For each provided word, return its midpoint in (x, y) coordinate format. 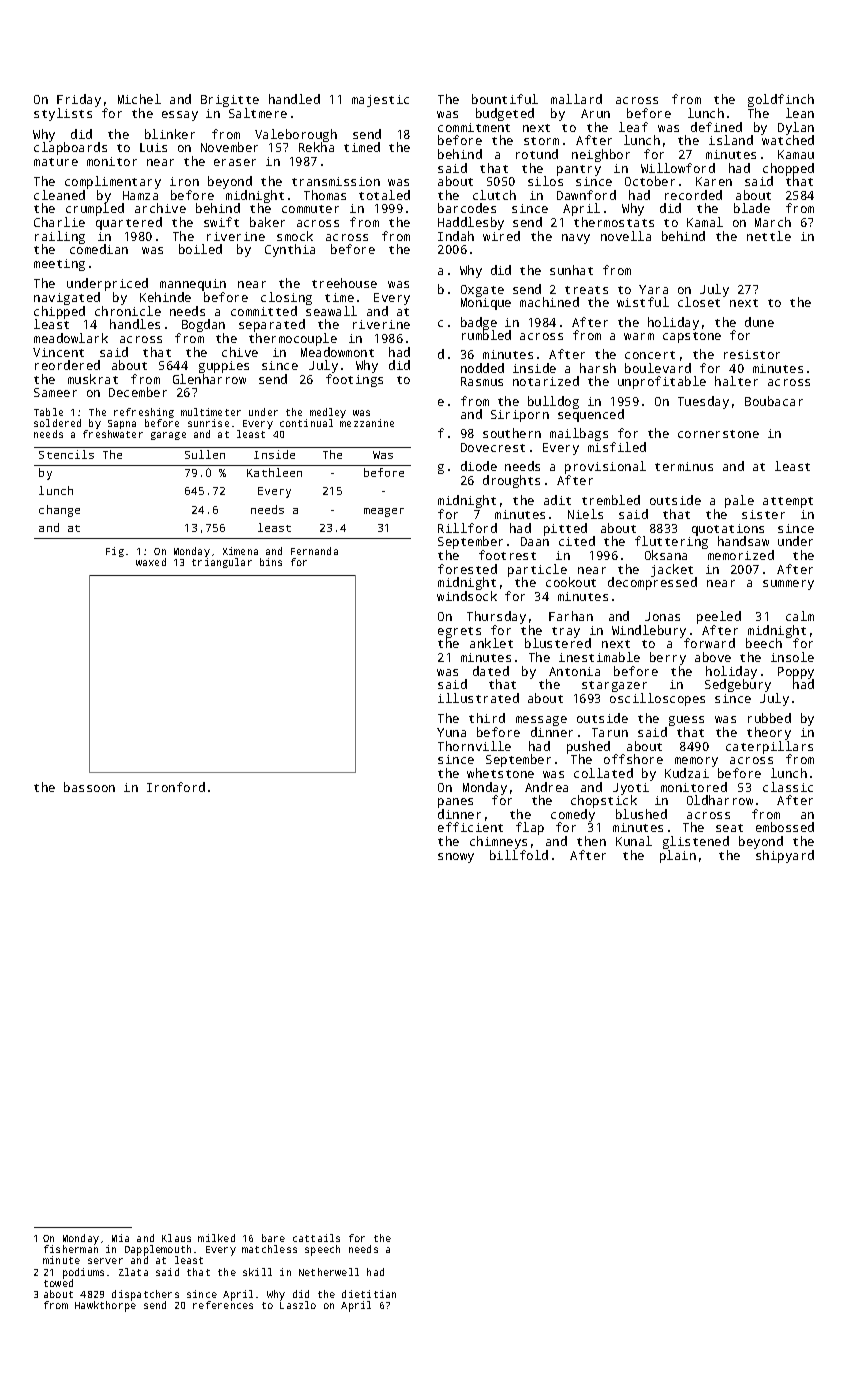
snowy (456, 858)
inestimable (599, 657)
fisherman (71, 1249)
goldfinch (781, 101)
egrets (459, 633)
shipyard (785, 856)
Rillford (467, 528)
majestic (380, 101)
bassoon (89, 787)
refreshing (144, 413)
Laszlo (298, 1305)
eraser (235, 162)
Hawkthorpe (105, 1307)
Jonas (662, 616)
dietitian (369, 1294)
